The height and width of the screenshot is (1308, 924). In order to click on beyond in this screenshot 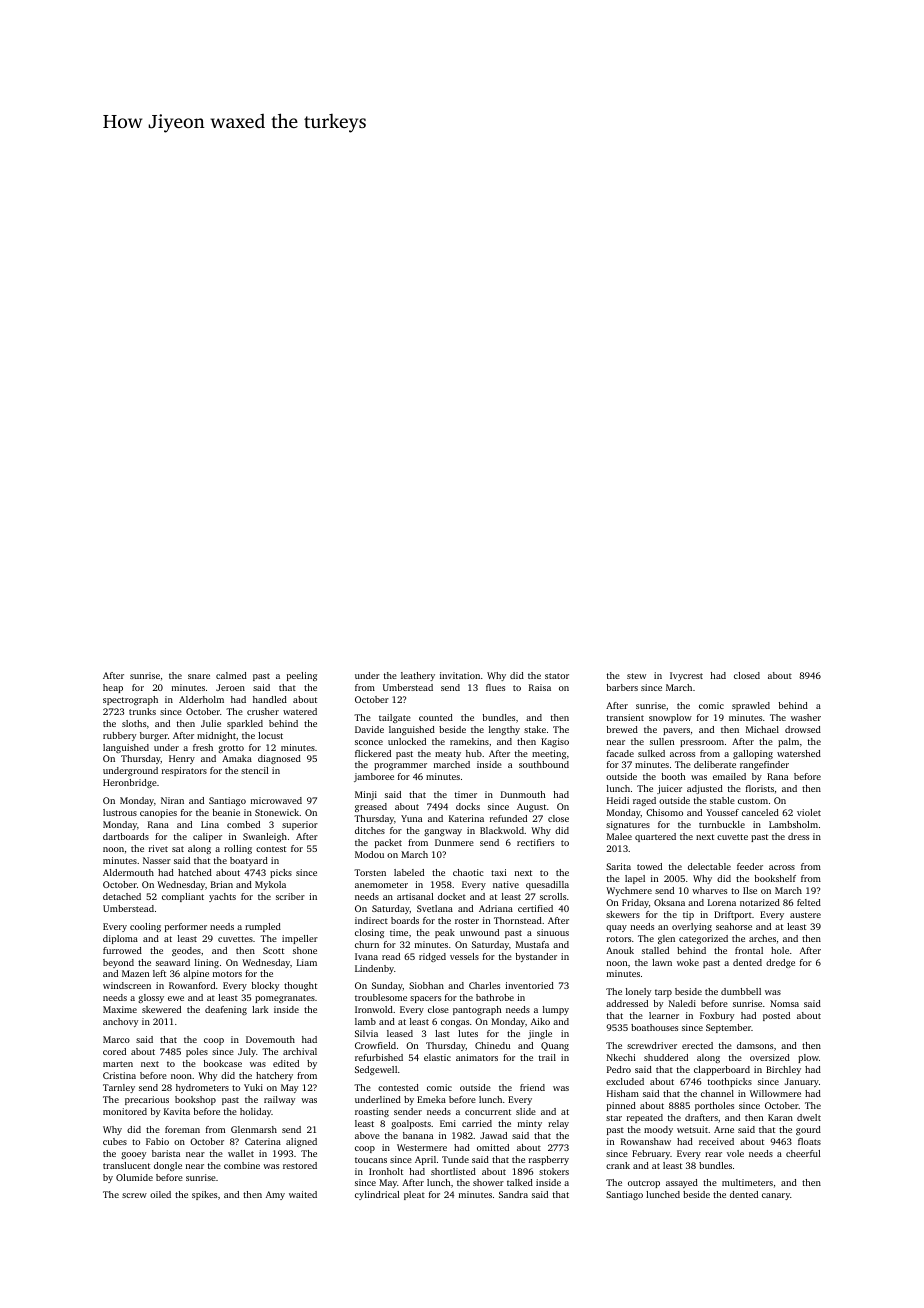, I will do `click(118, 963)`.
